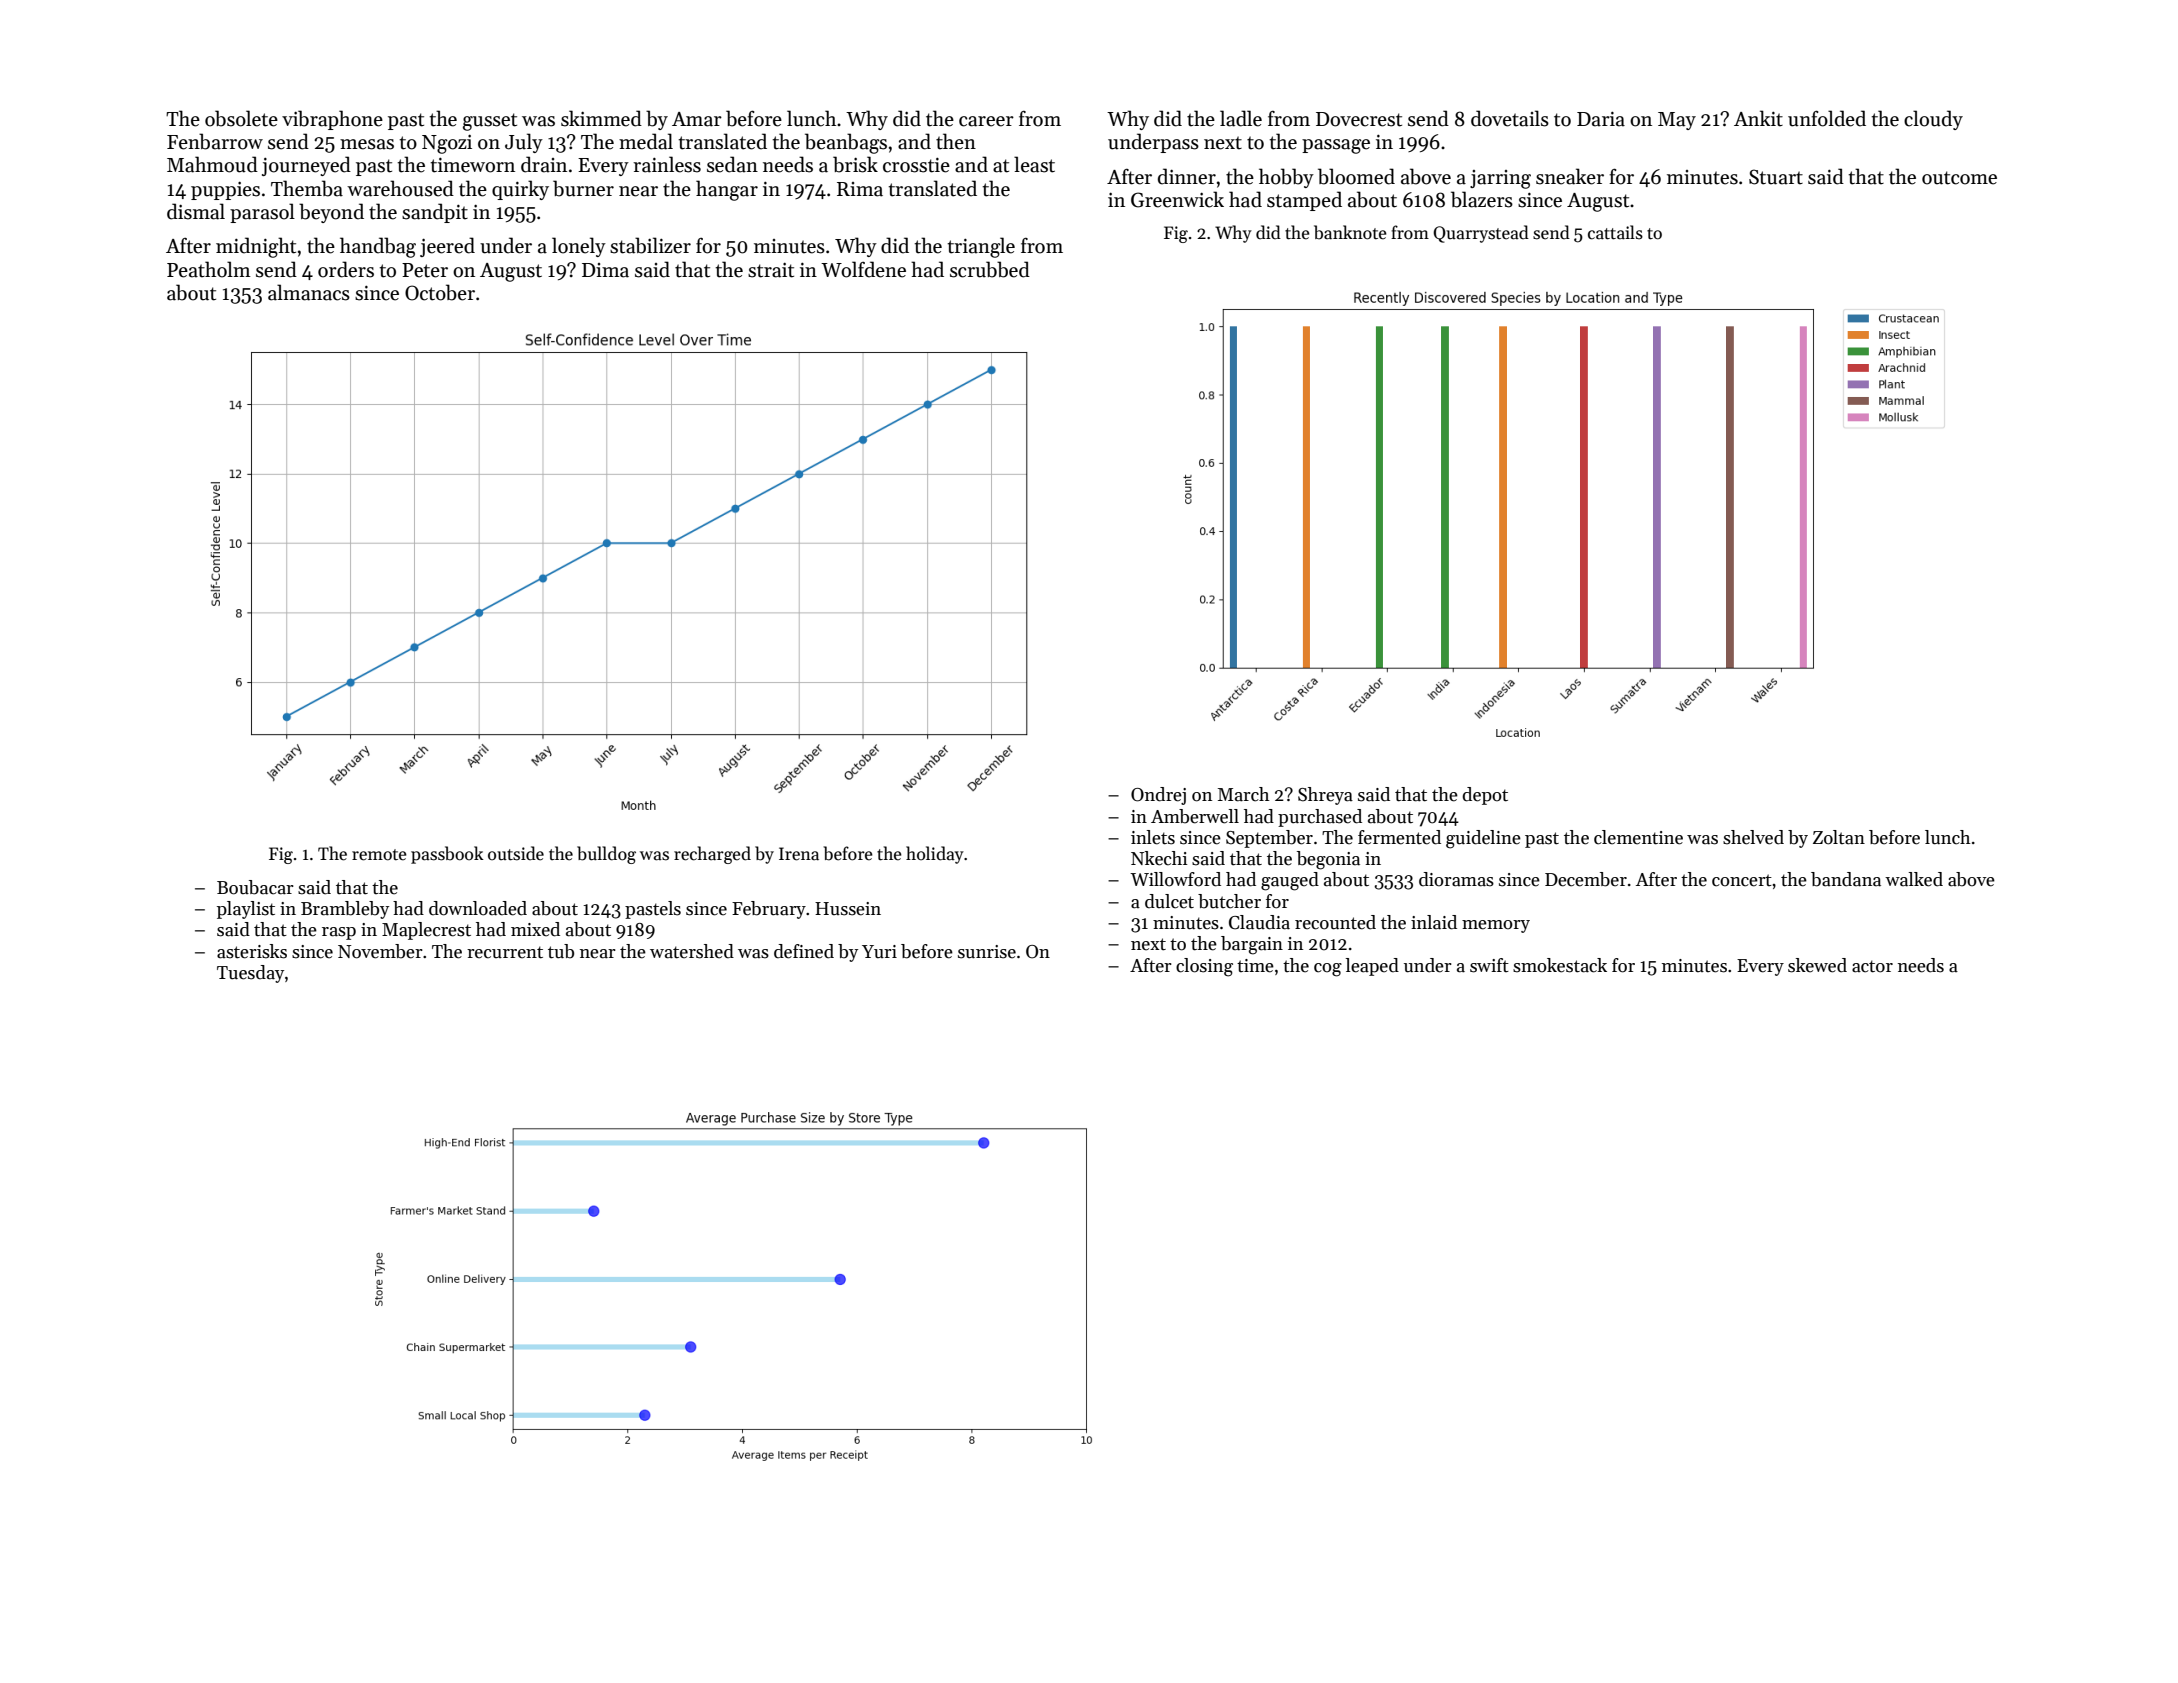  What do you see at coordinates (379, 855) in the document?
I see `remote` at bounding box center [379, 855].
